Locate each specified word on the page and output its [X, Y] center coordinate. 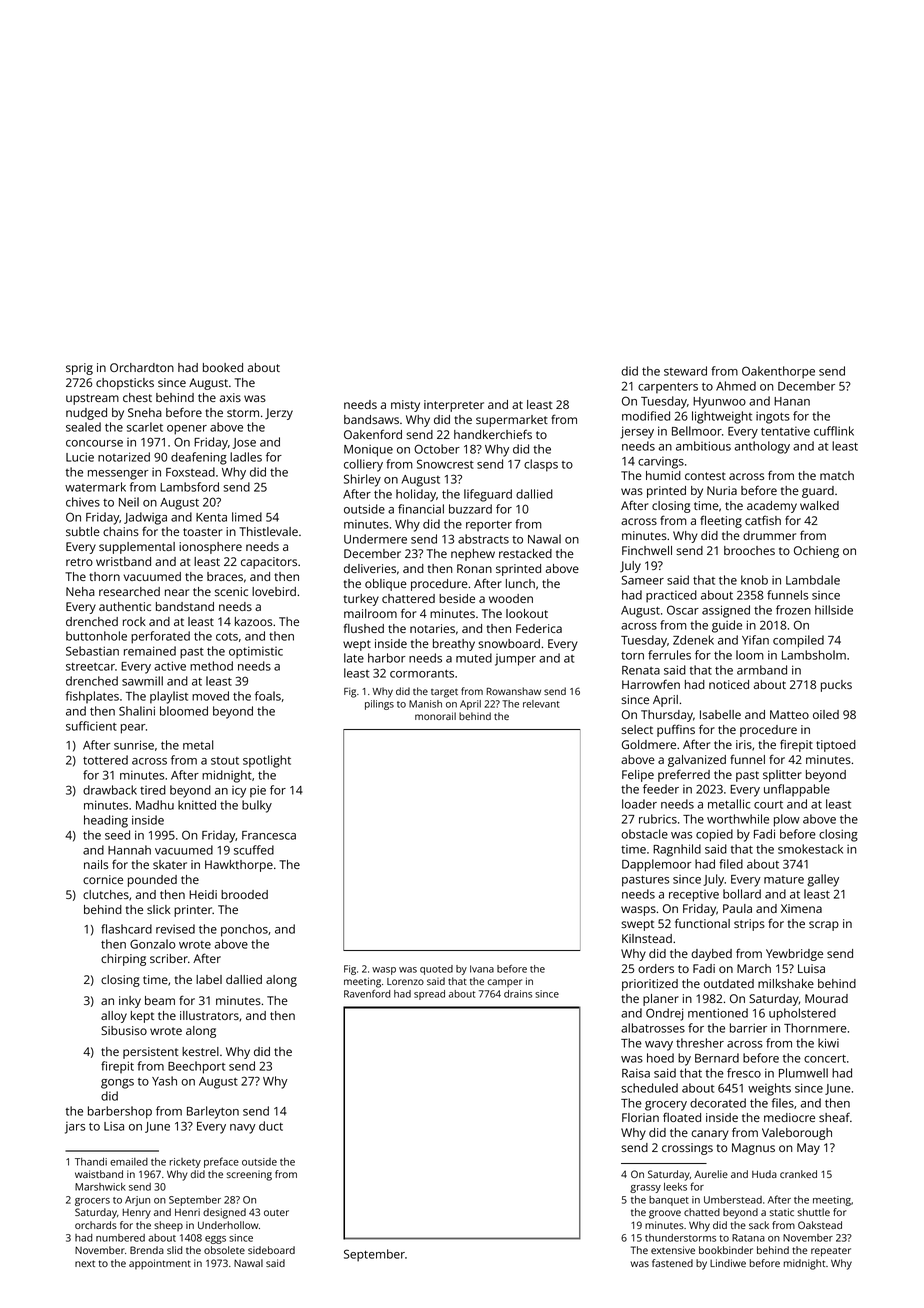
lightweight [722, 417]
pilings [379, 705]
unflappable [797, 790]
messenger [118, 475]
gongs [117, 1084]
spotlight [267, 761]
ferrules [669, 655]
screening [249, 1175]
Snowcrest [445, 464]
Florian [640, 1117]
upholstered [802, 1014]
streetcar [90, 667]
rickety [185, 1163]
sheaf [834, 1117]
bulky [257, 806]
